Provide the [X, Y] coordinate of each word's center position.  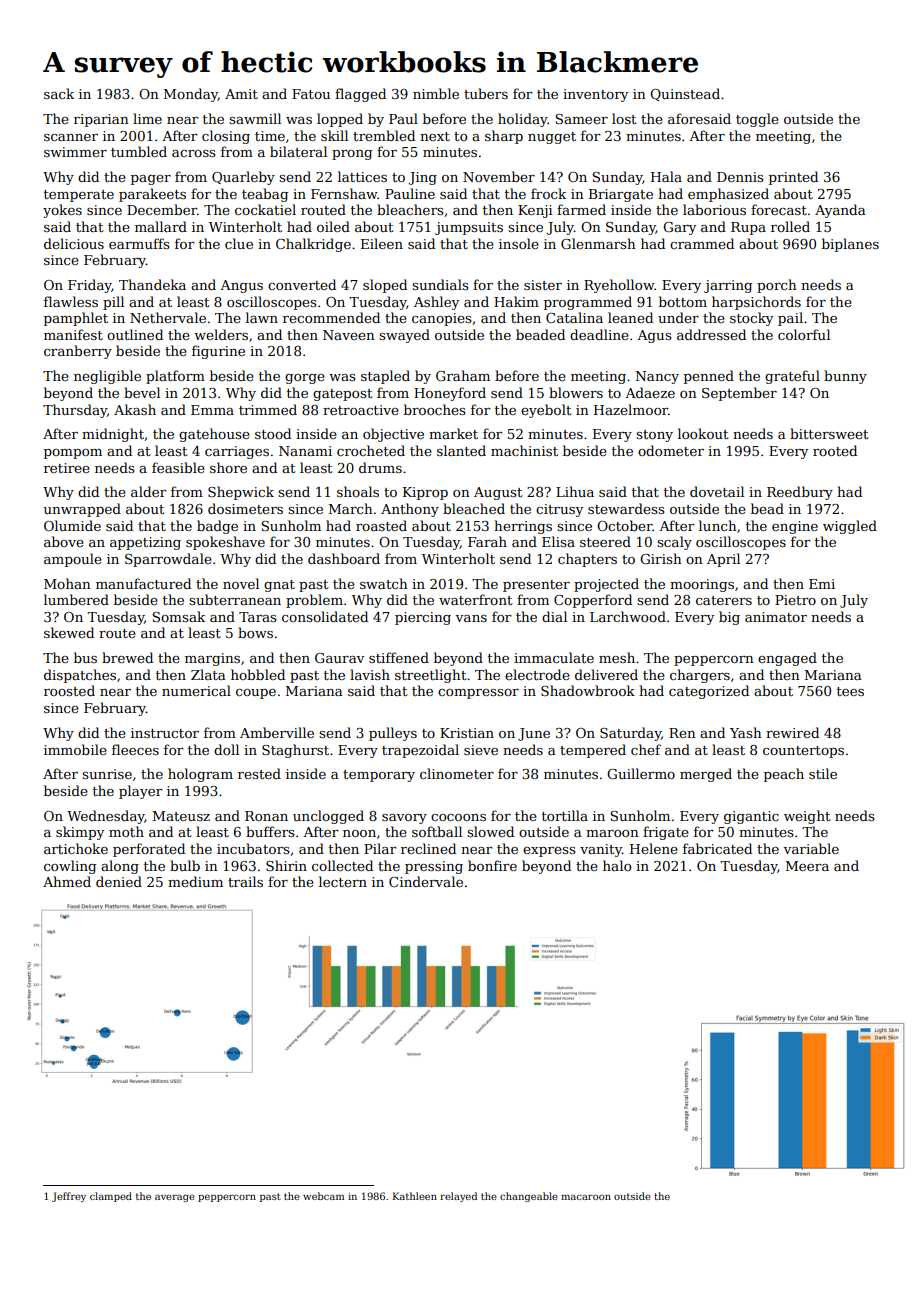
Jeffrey [69, 1197]
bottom [683, 301]
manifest [73, 334]
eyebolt [546, 411]
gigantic [751, 817]
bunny [845, 377]
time [270, 136]
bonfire [492, 865]
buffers [270, 831]
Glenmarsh [598, 243]
